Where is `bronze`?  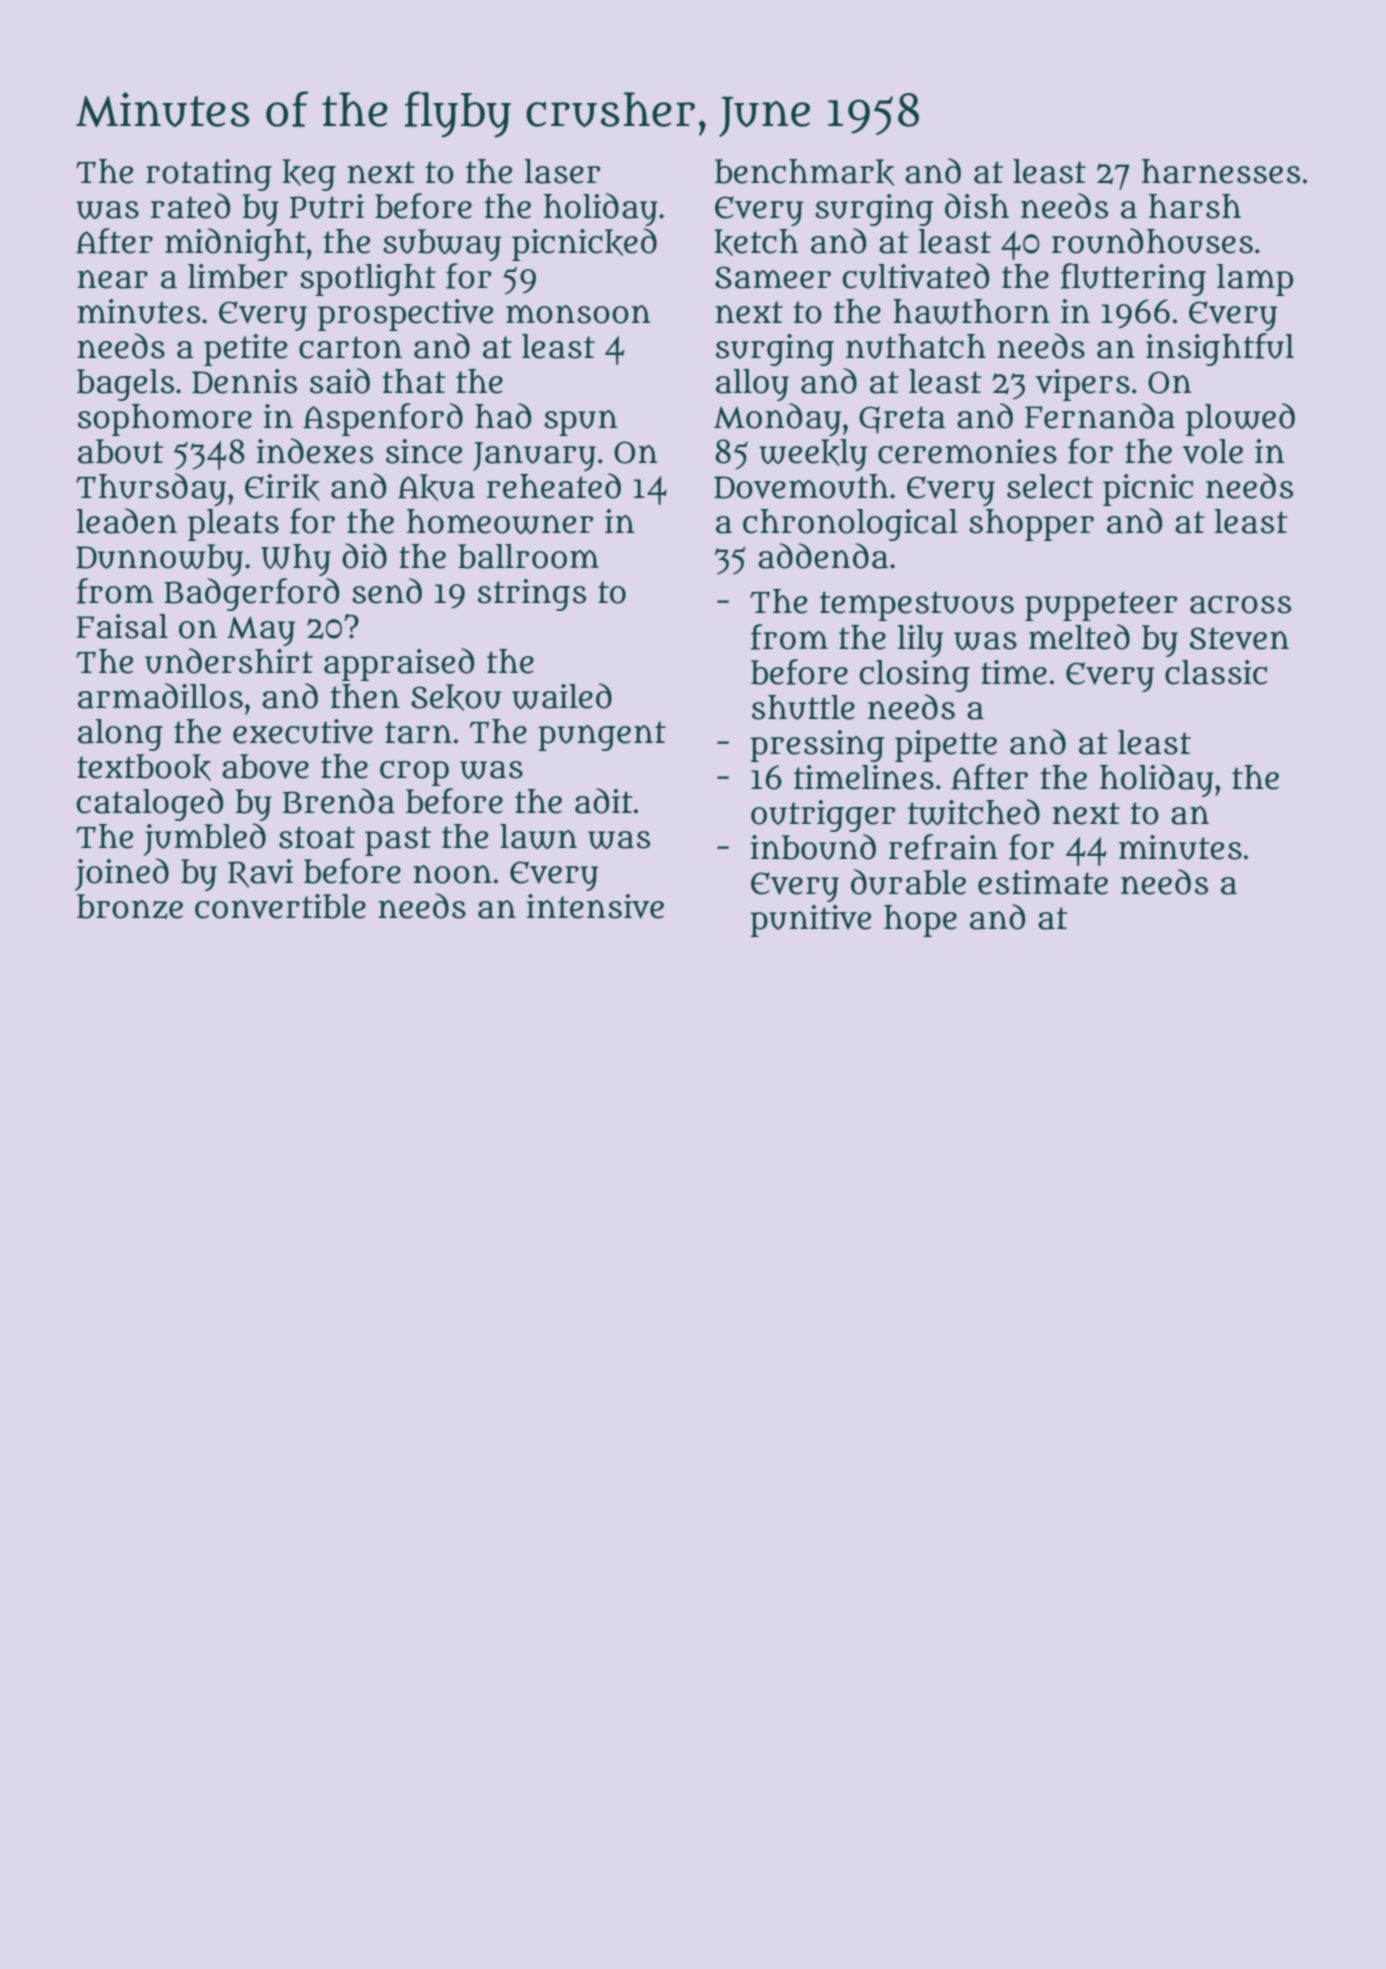 bronze is located at coordinates (130, 906).
